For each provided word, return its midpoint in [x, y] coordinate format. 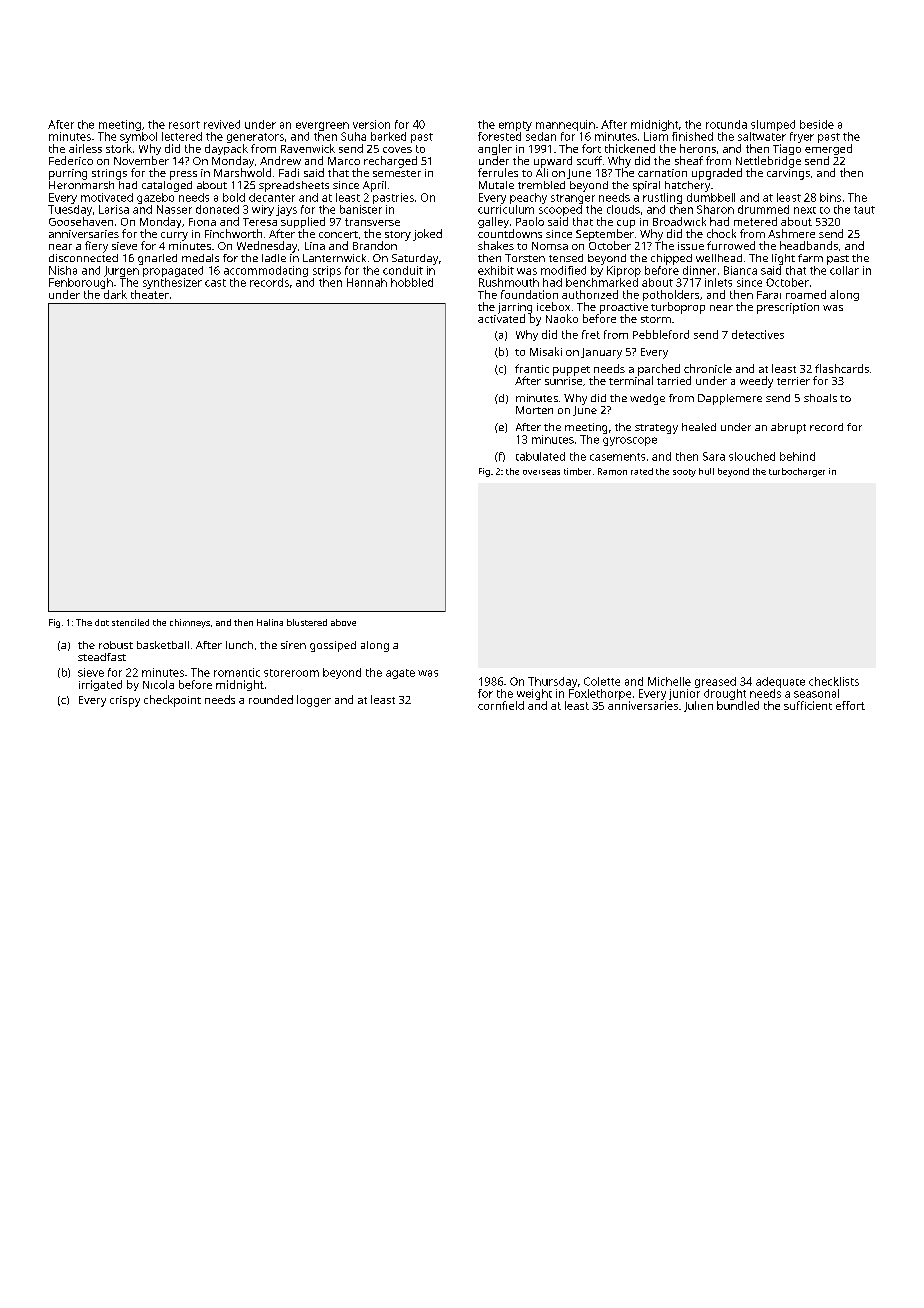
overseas [541, 472]
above [343, 622]
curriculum [506, 209]
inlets [718, 282]
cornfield [501, 705]
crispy [125, 701]
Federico [71, 160]
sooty [684, 473]
